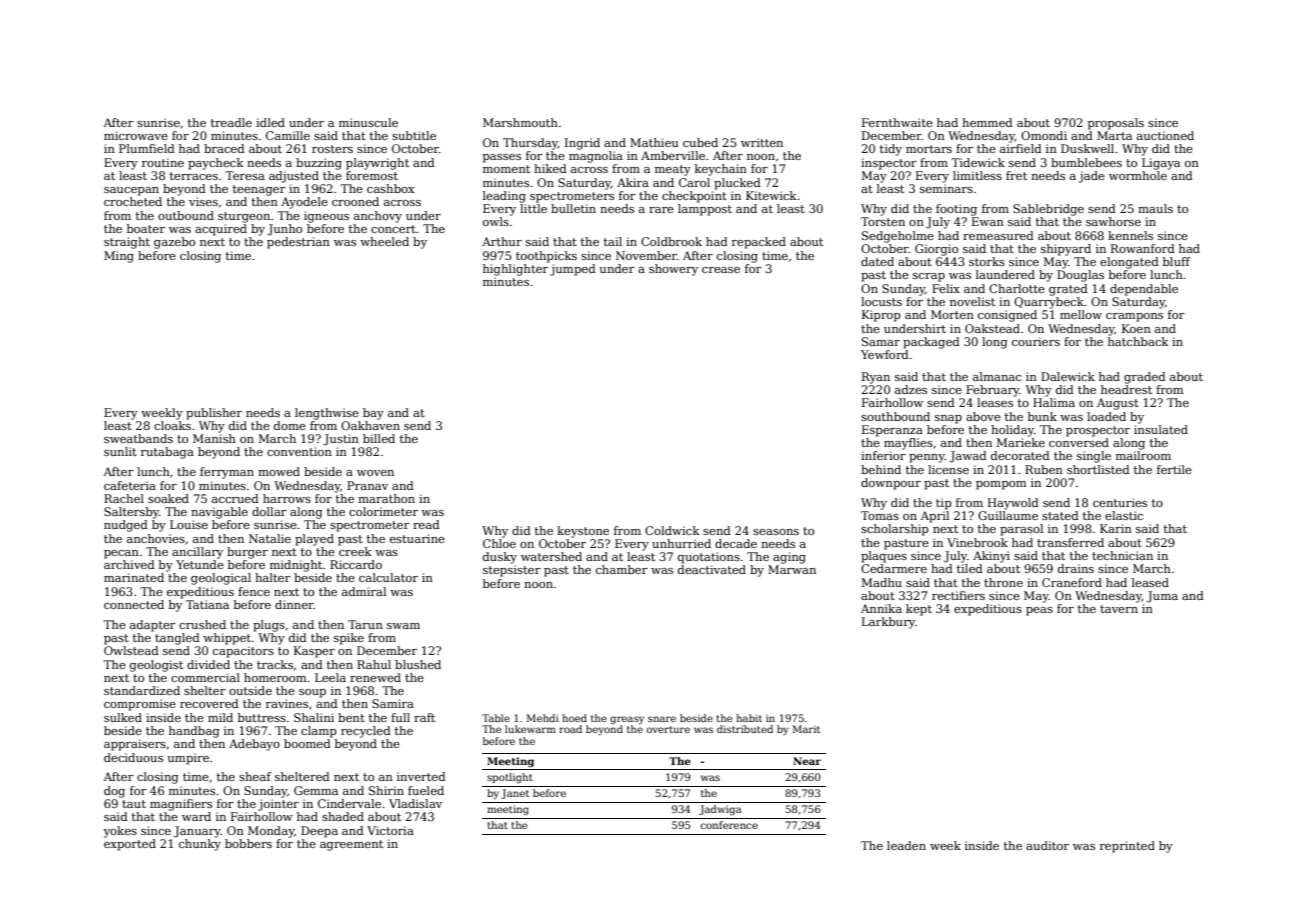 The image size is (1308, 924). Describe the element at coordinates (894, 568) in the image. I see `Cedarmere` at that location.
